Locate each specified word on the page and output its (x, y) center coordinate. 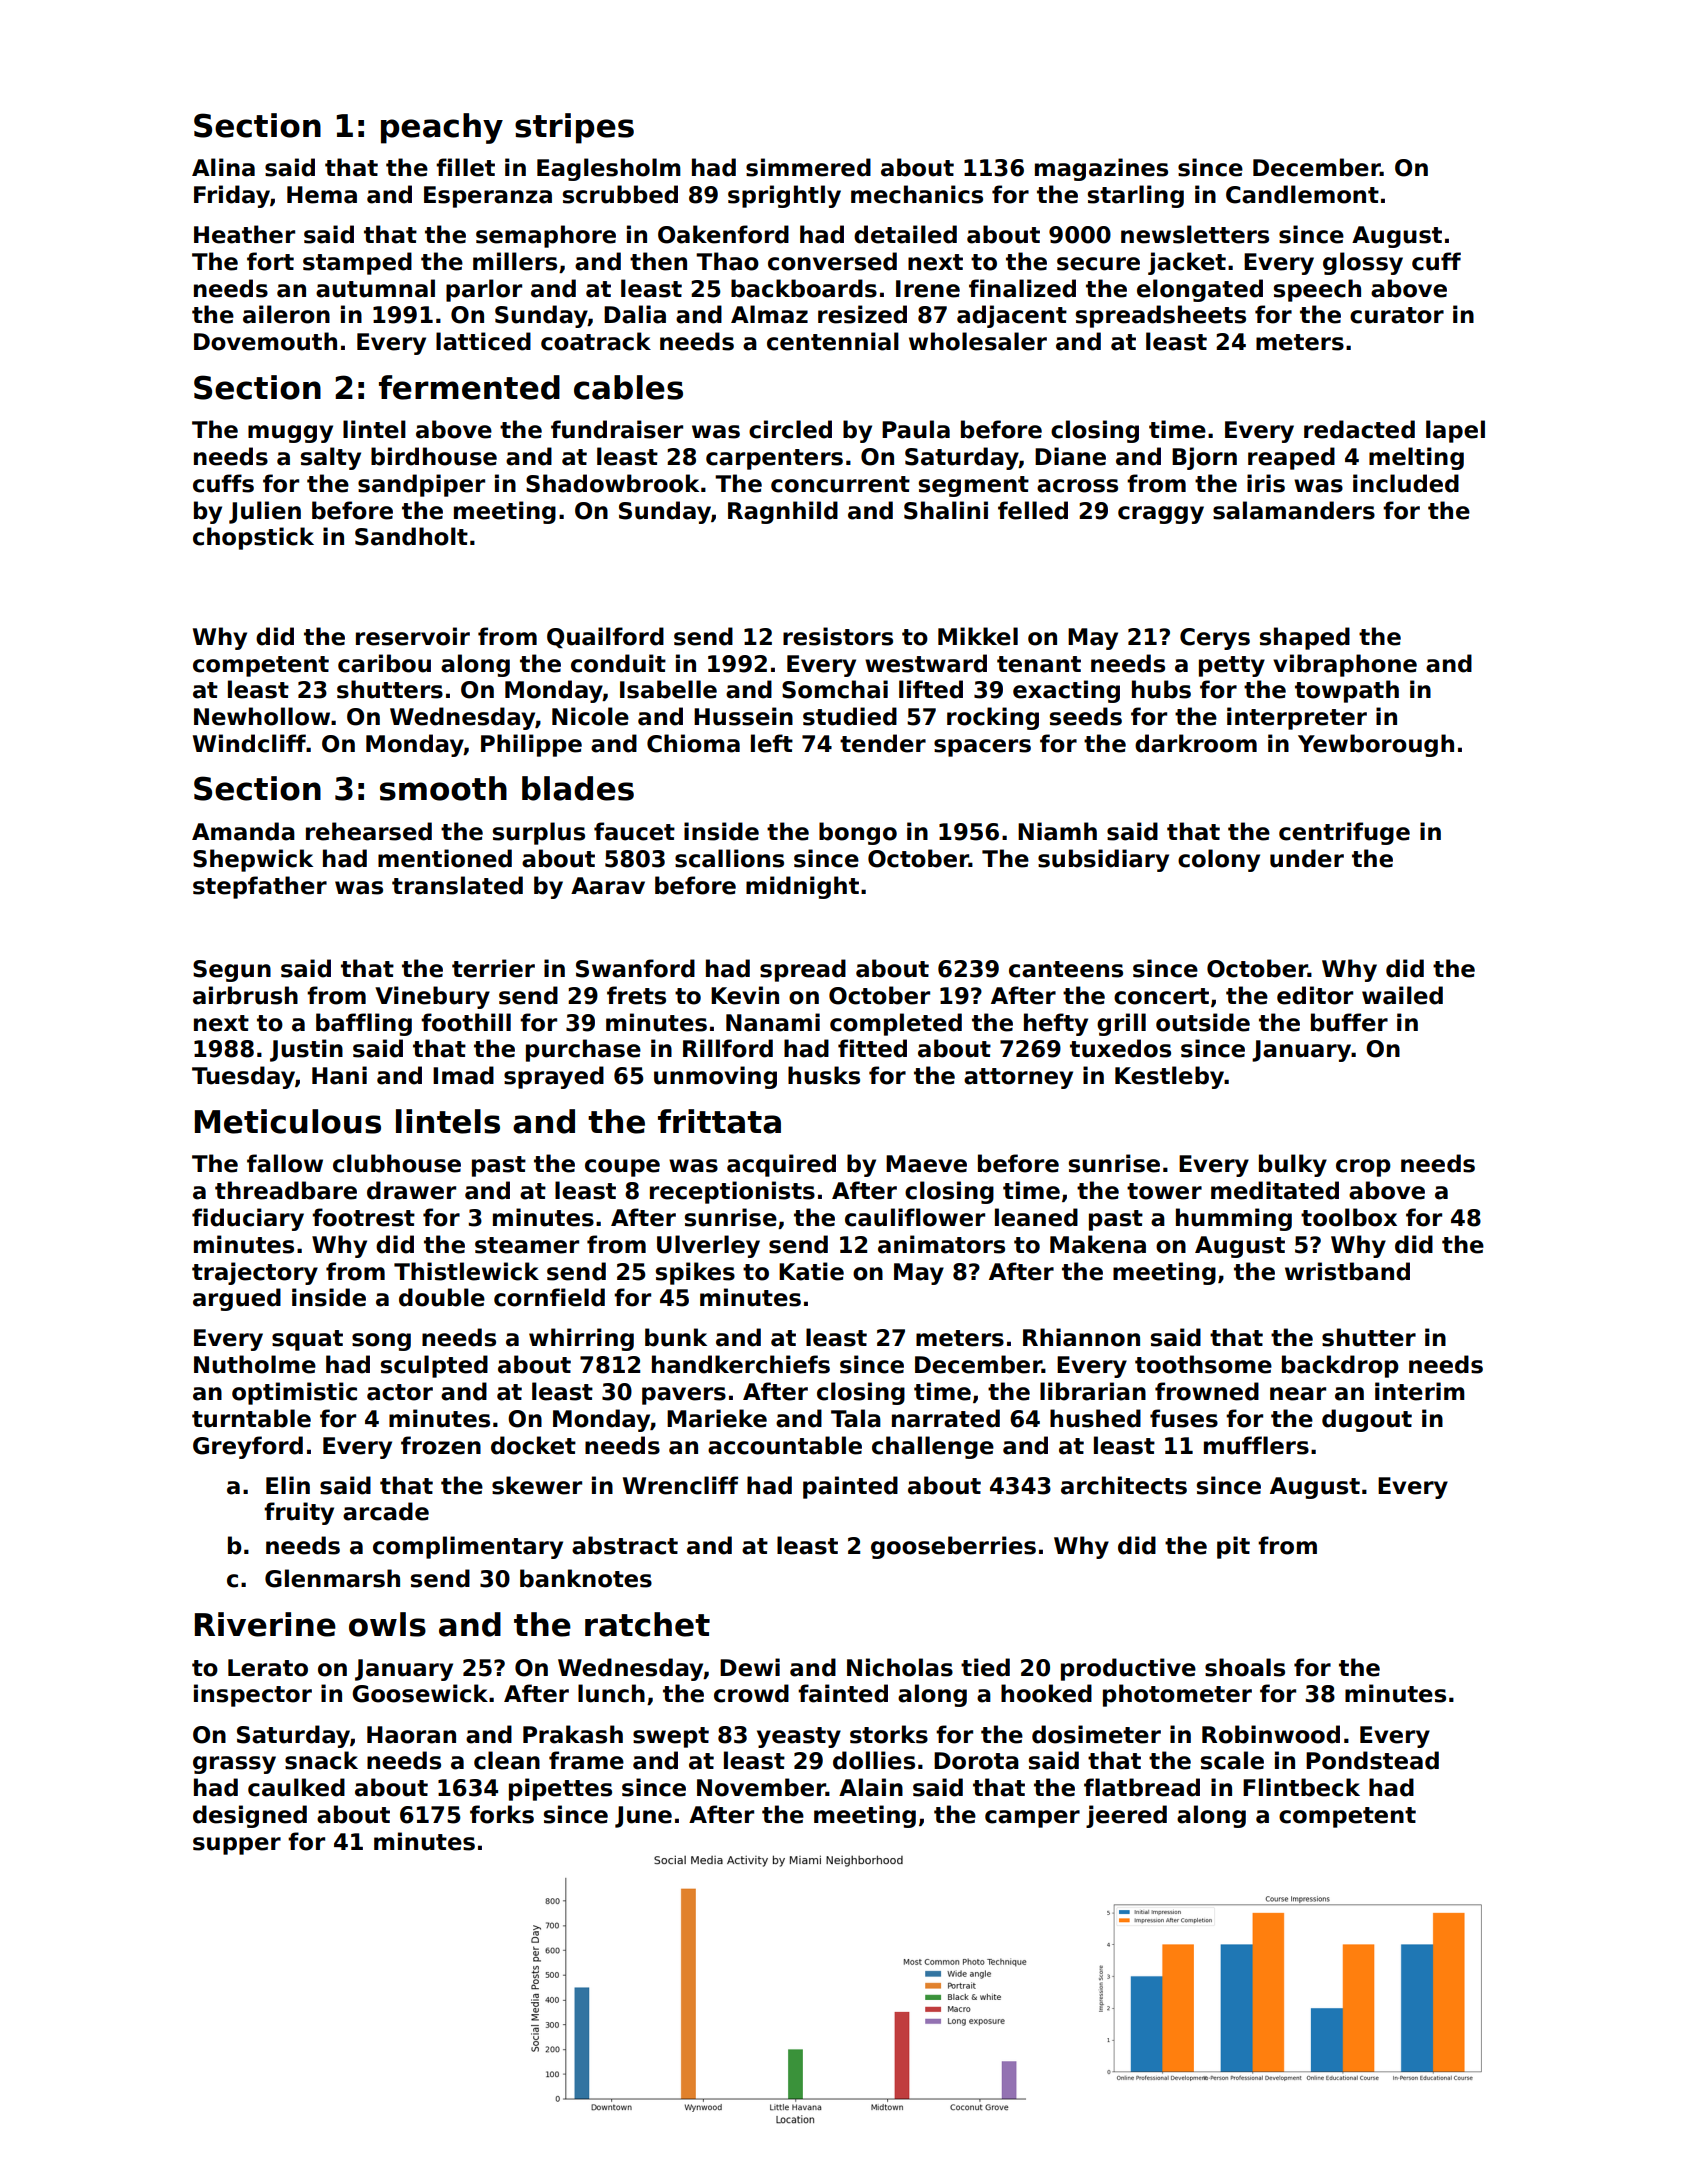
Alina (223, 167)
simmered (808, 167)
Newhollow (262, 716)
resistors (838, 636)
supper (237, 1846)
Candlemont (1302, 194)
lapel (1455, 431)
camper (1032, 1819)
